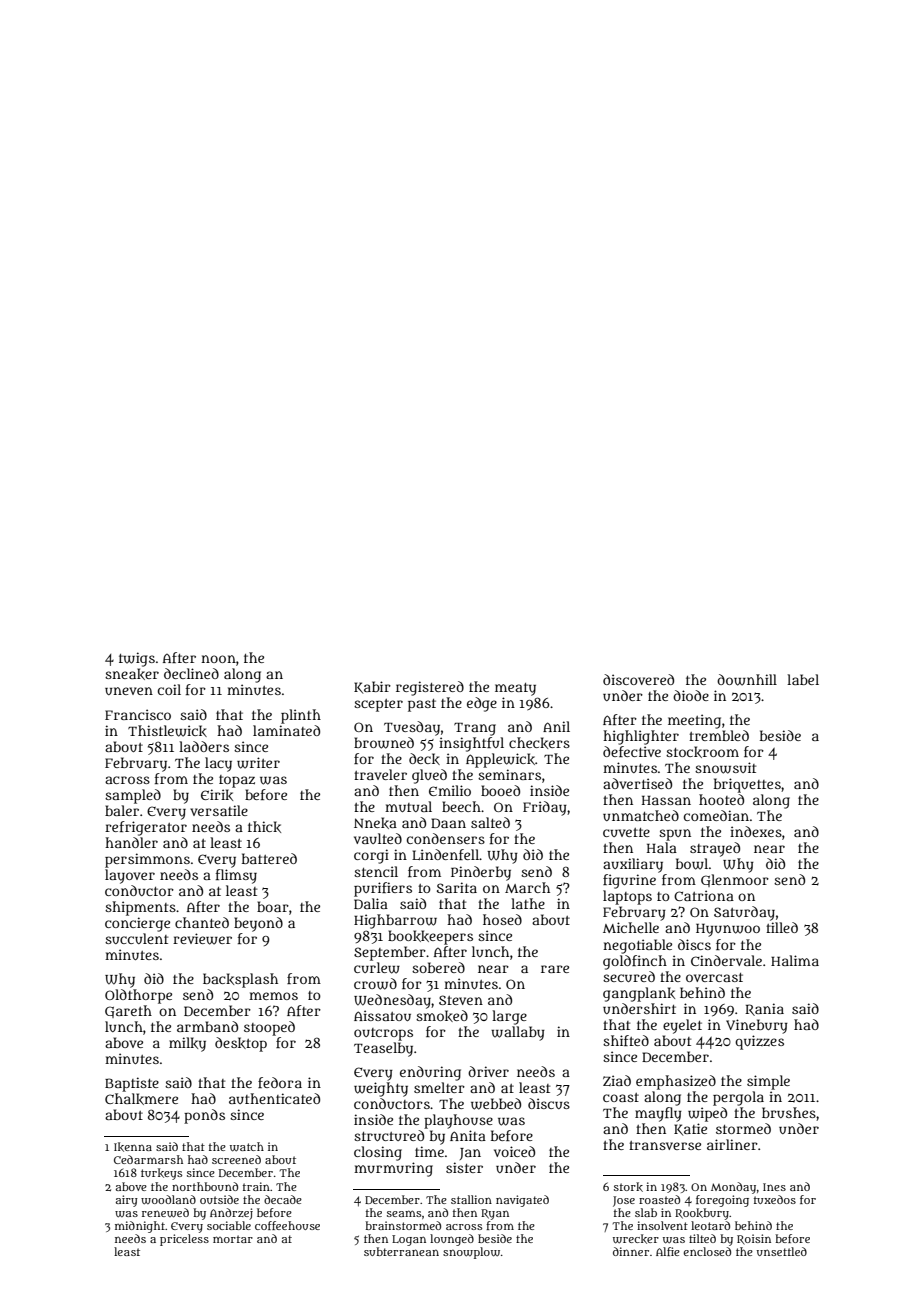 The image size is (924, 1308). What do you see at coordinates (735, 880) in the image?
I see `Glenmoor` at bounding box center [735, 880].
